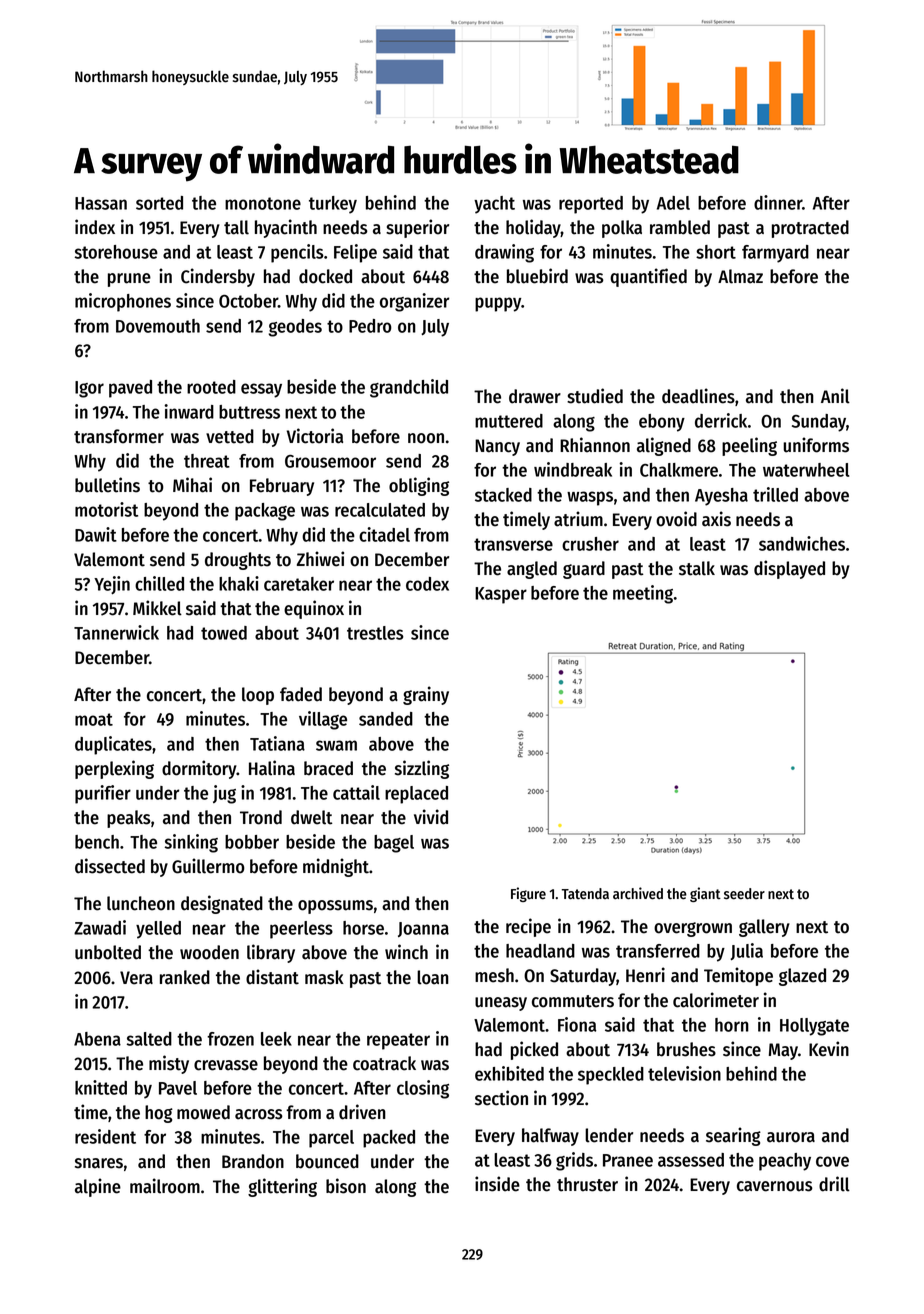 The width and height of the screenshot is (924, 1314). I want to click on sizzling, so click(422, 769).
